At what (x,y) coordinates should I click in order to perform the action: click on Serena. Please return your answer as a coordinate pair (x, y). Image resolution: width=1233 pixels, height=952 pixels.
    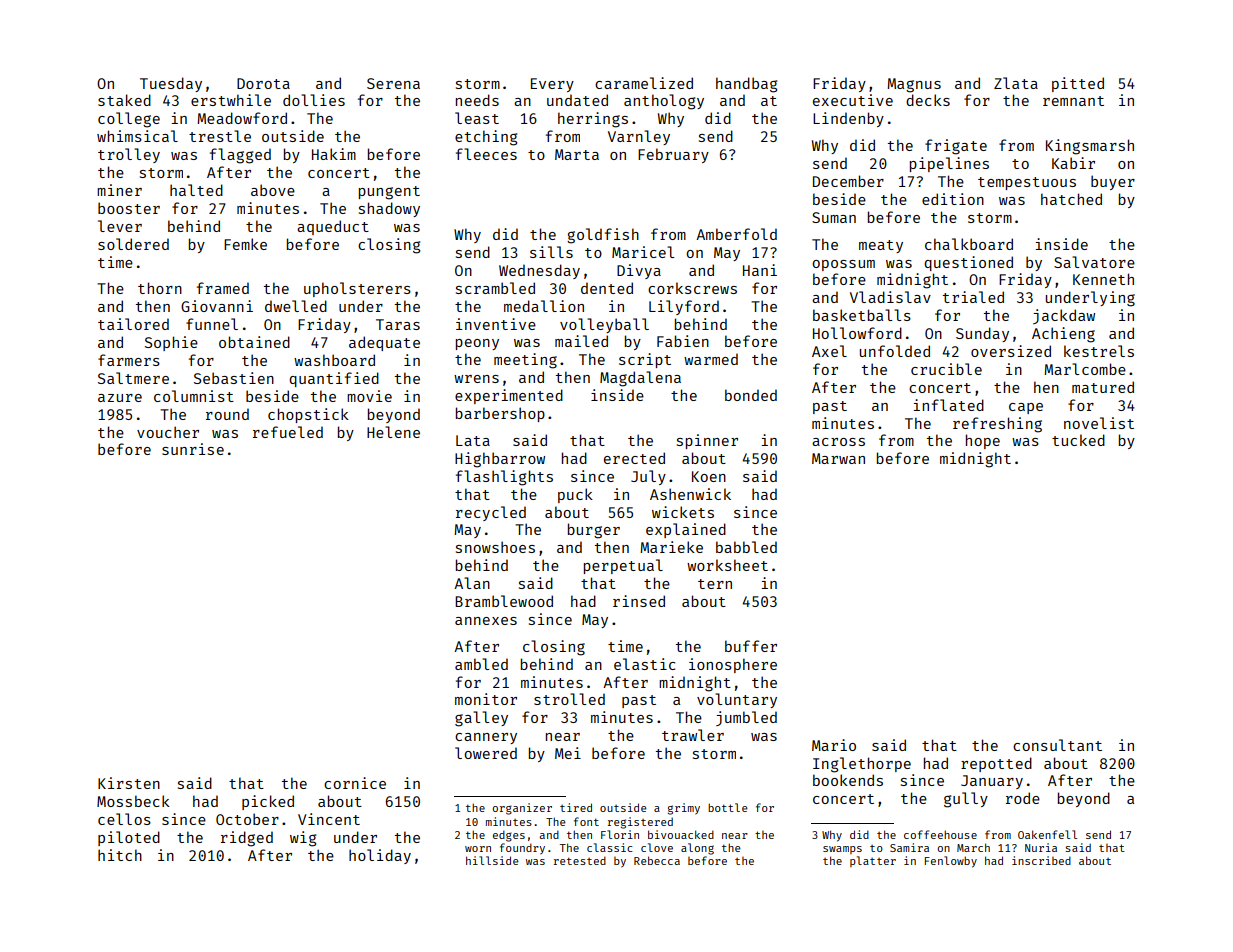
    Looking at the image, I should click on (393, 83).
